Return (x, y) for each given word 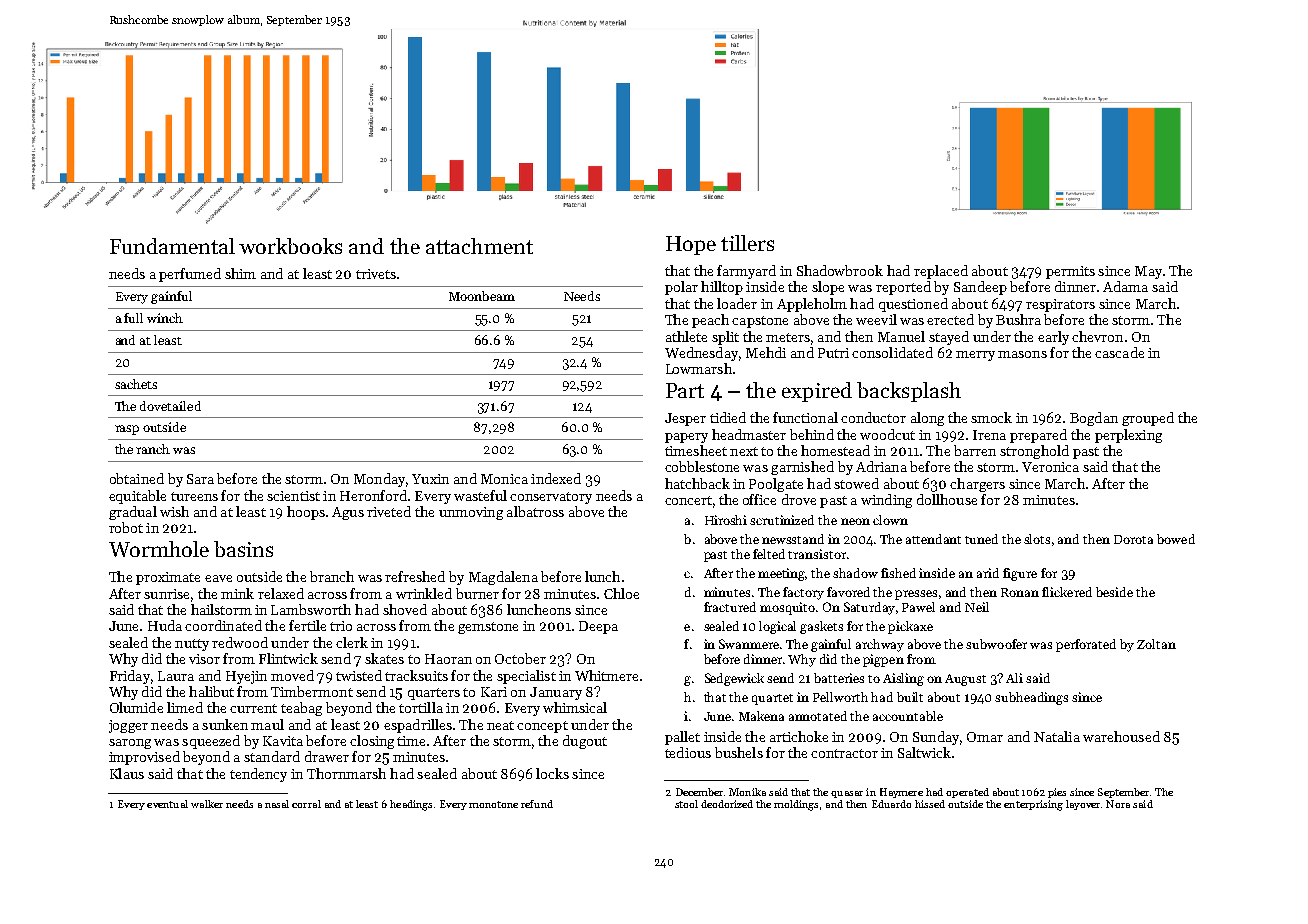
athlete (686, 336)
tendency (258, 775)
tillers (747, 243)
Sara (200, 479)
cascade (1119, 352)
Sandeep (980, 288)
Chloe (621, 593)
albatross (535, 511)
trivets (376, 274)
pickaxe (910, 627)
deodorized (727, 804)
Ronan (1020, 592)
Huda (165, 625)
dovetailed (170, 406)
